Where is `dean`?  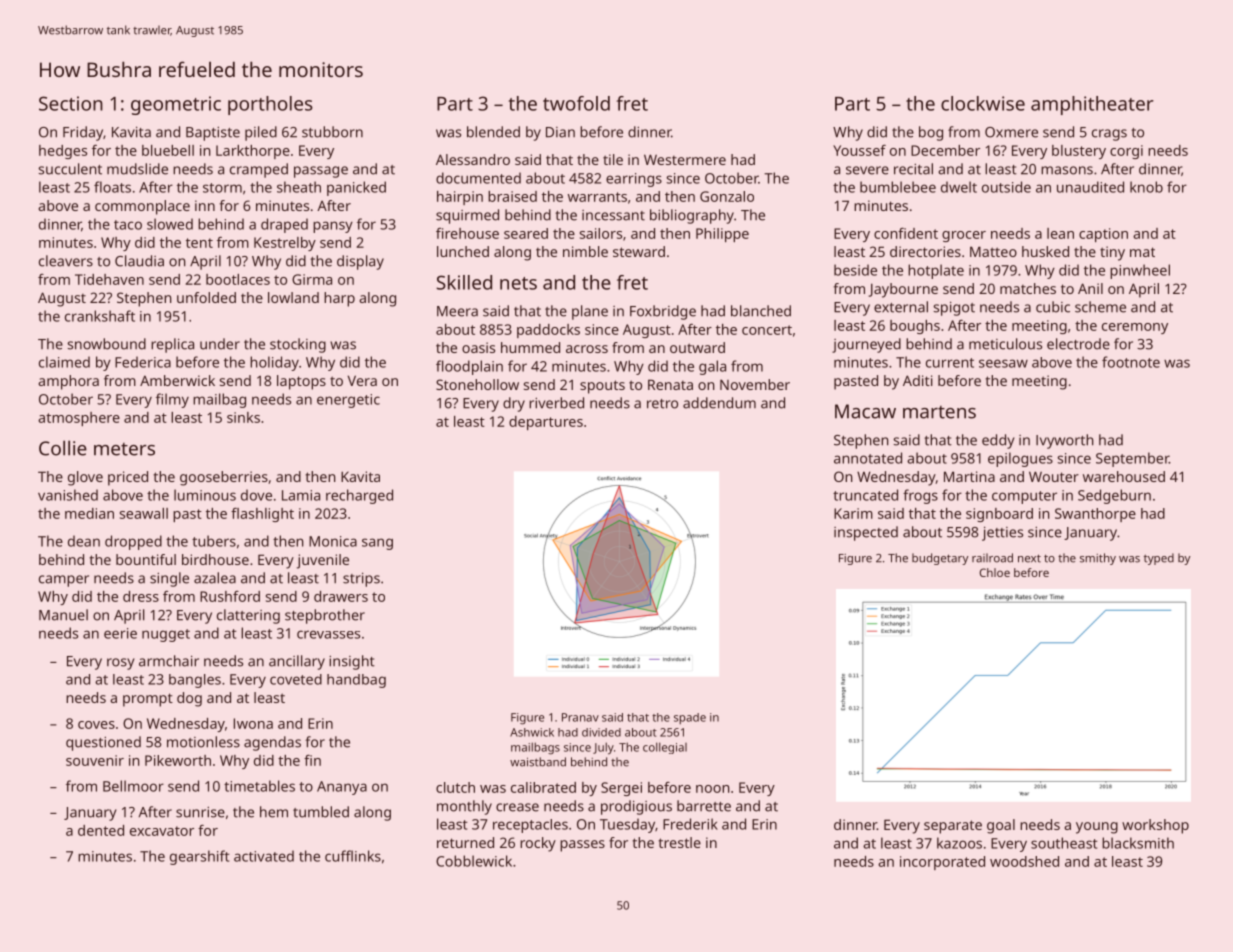 dean is located at coordinates (84, 541).
